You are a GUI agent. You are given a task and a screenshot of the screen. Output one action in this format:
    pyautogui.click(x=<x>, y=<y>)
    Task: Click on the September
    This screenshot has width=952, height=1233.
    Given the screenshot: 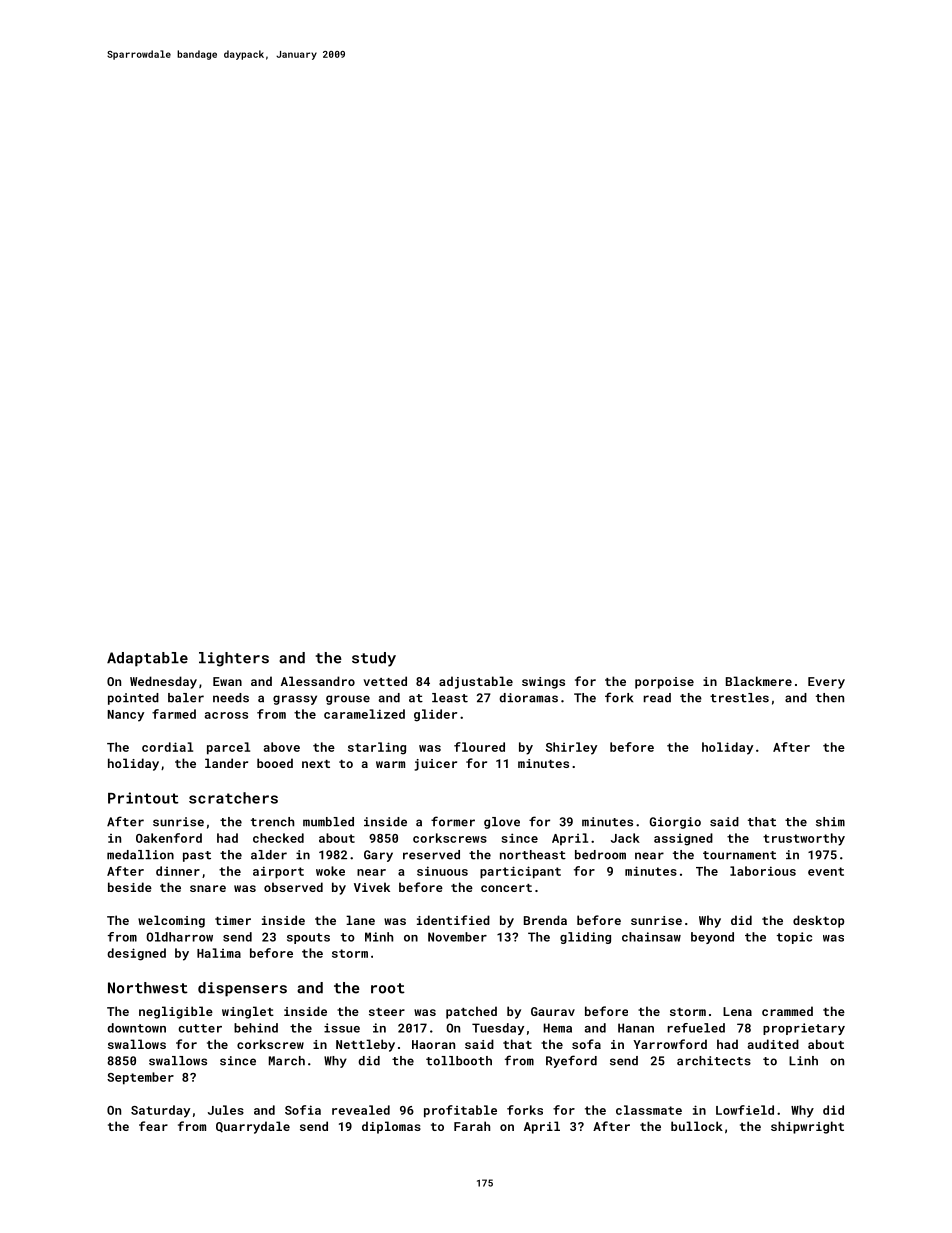 What is the action you would take?
    pyautogui.click(x=140, y=1078)
